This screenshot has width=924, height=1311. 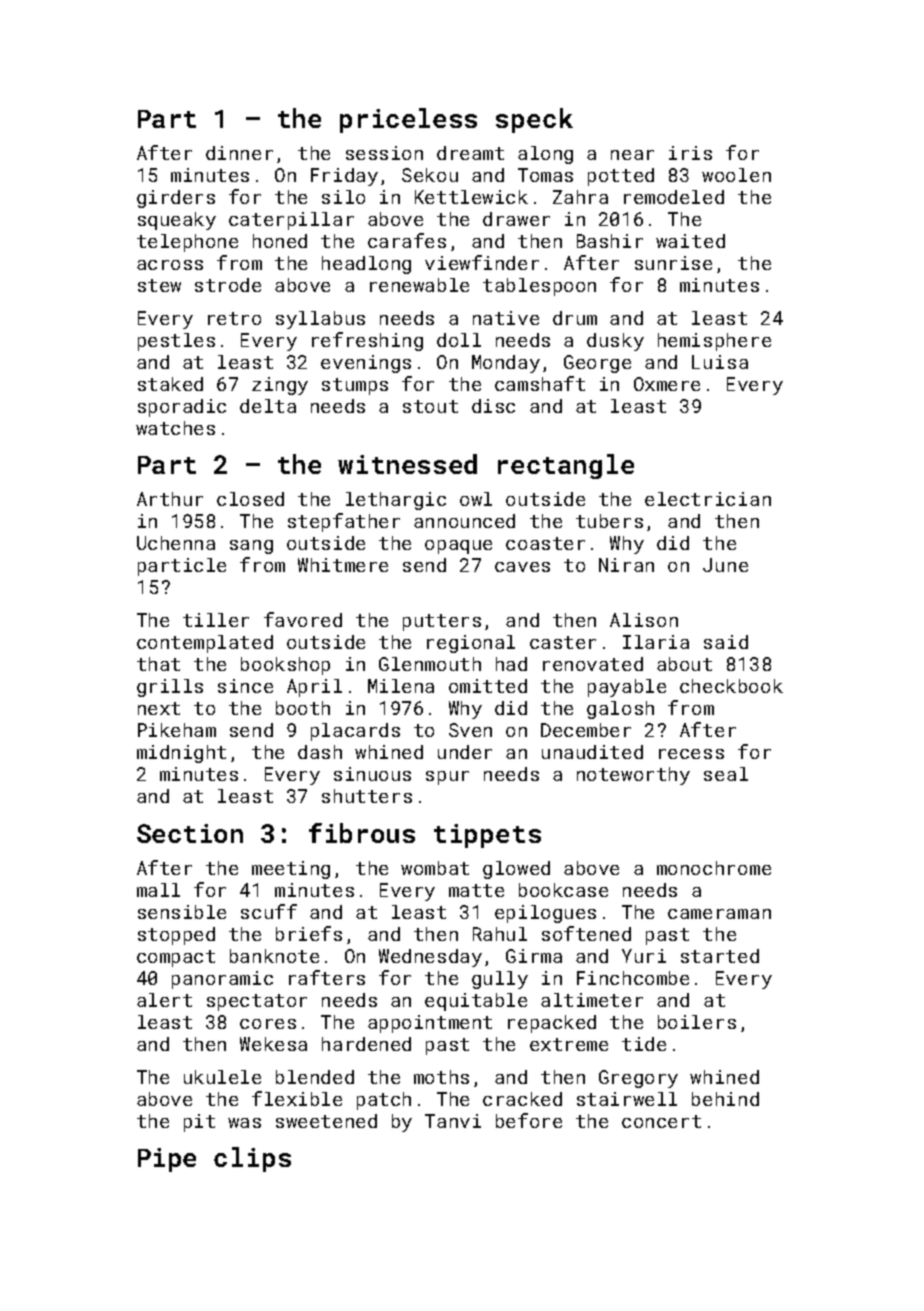 I want to click on said, so click(x=726, y=642).
